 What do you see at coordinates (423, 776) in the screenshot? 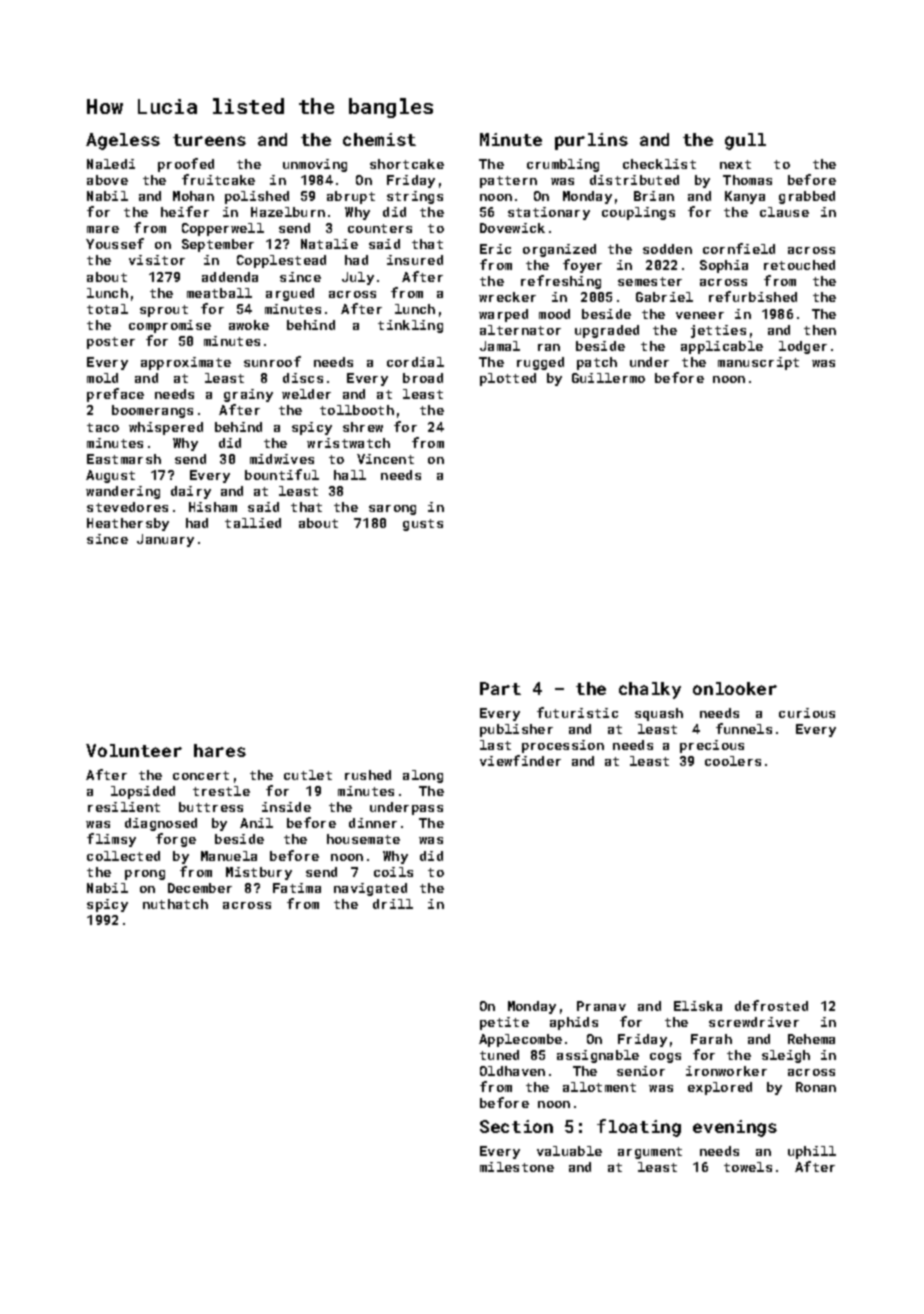
I see `along` at bounding box center [423, 776].
